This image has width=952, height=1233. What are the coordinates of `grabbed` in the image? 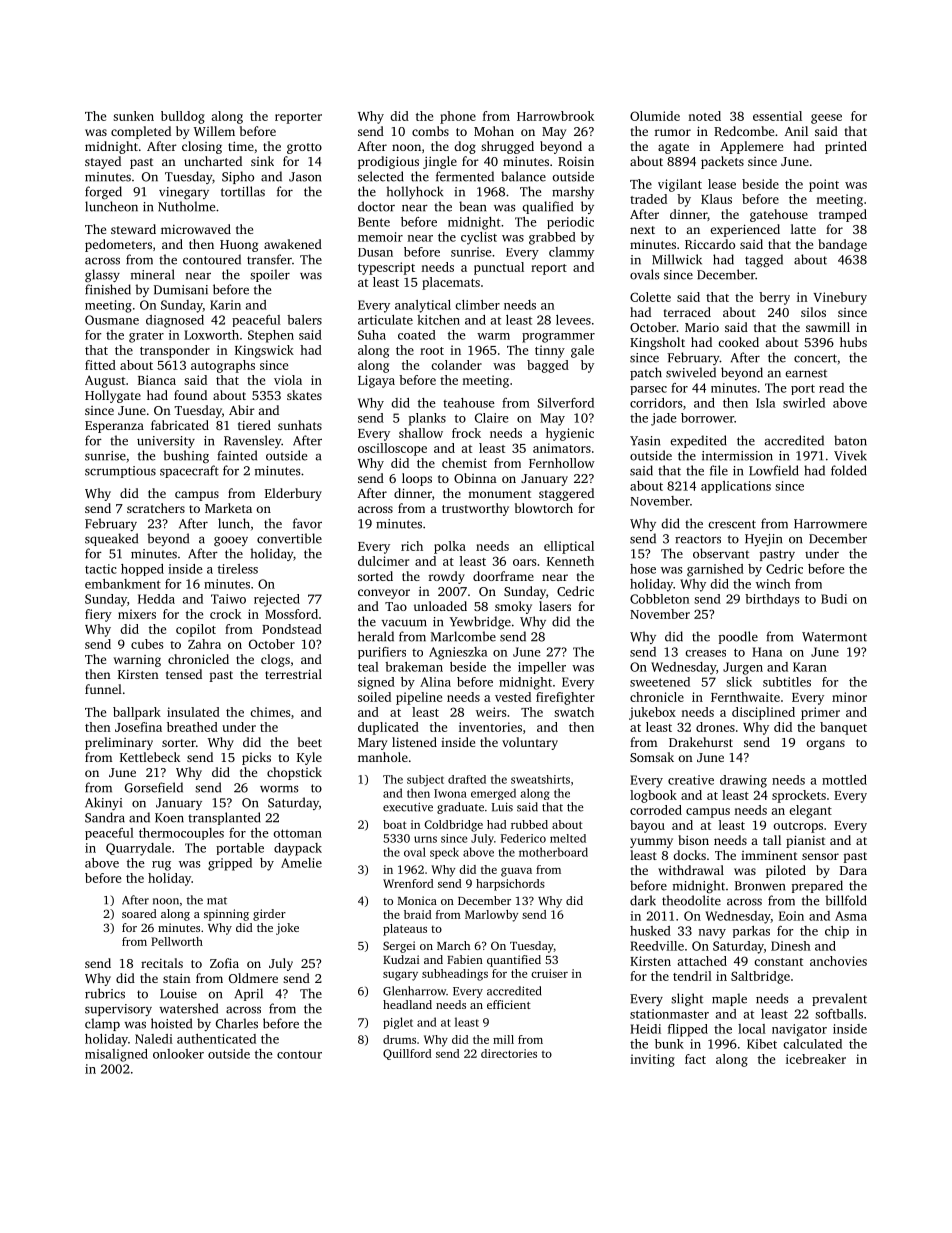 It's located at (552, 238).
